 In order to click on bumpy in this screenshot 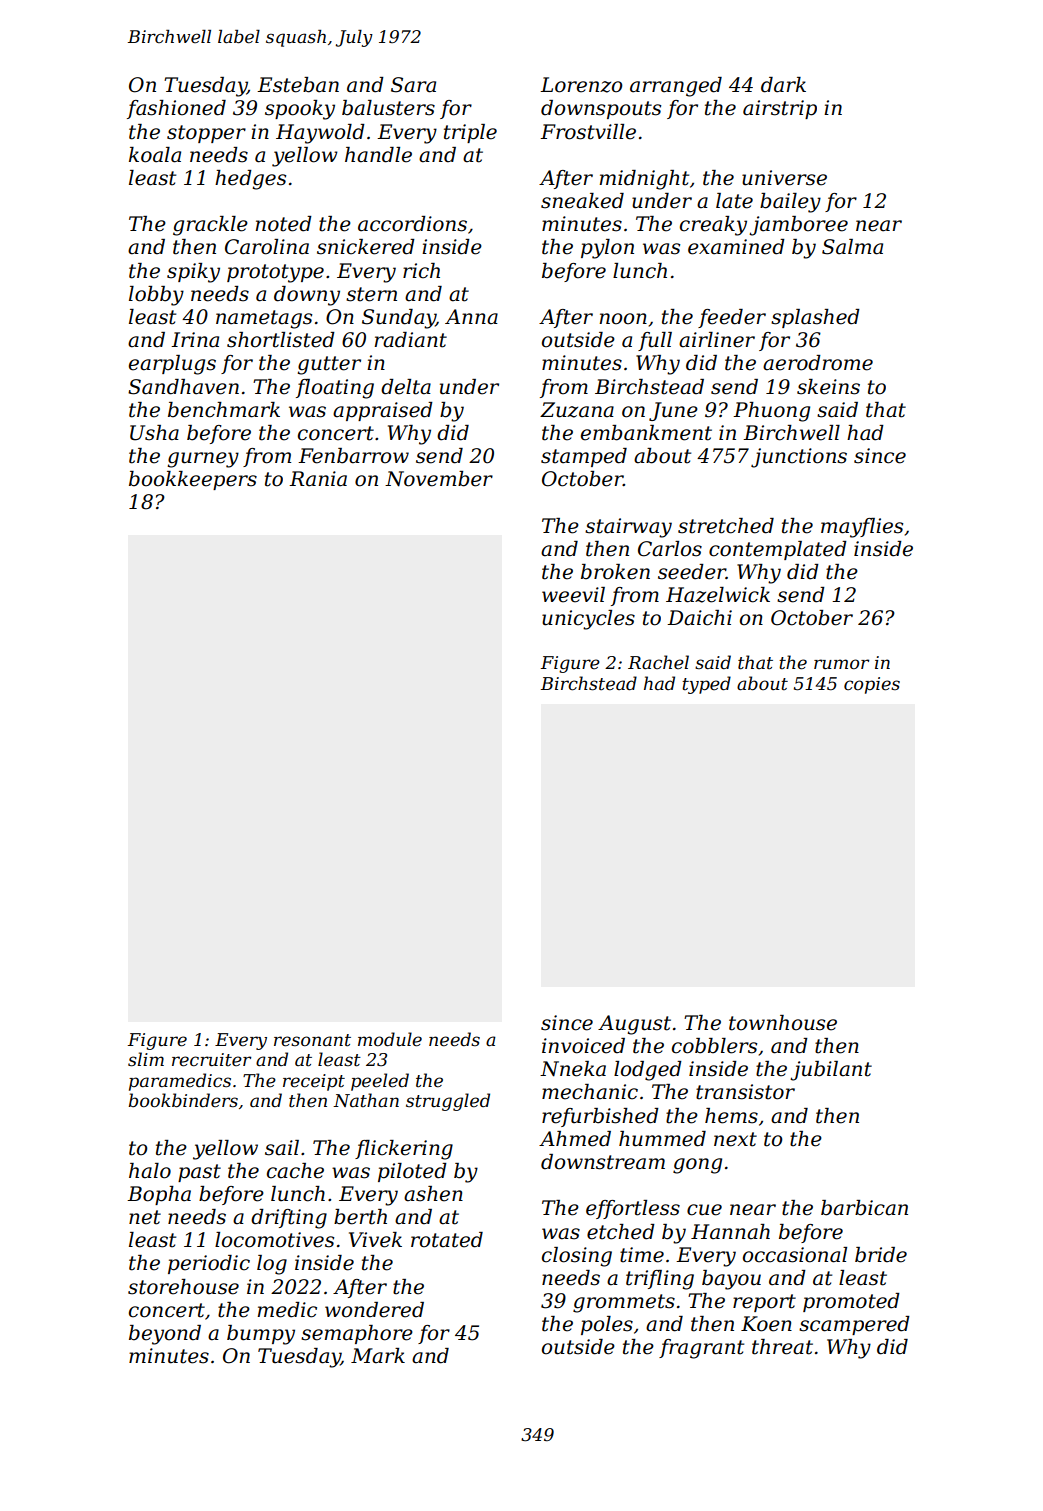, I will do `click(261, 1335)`.
